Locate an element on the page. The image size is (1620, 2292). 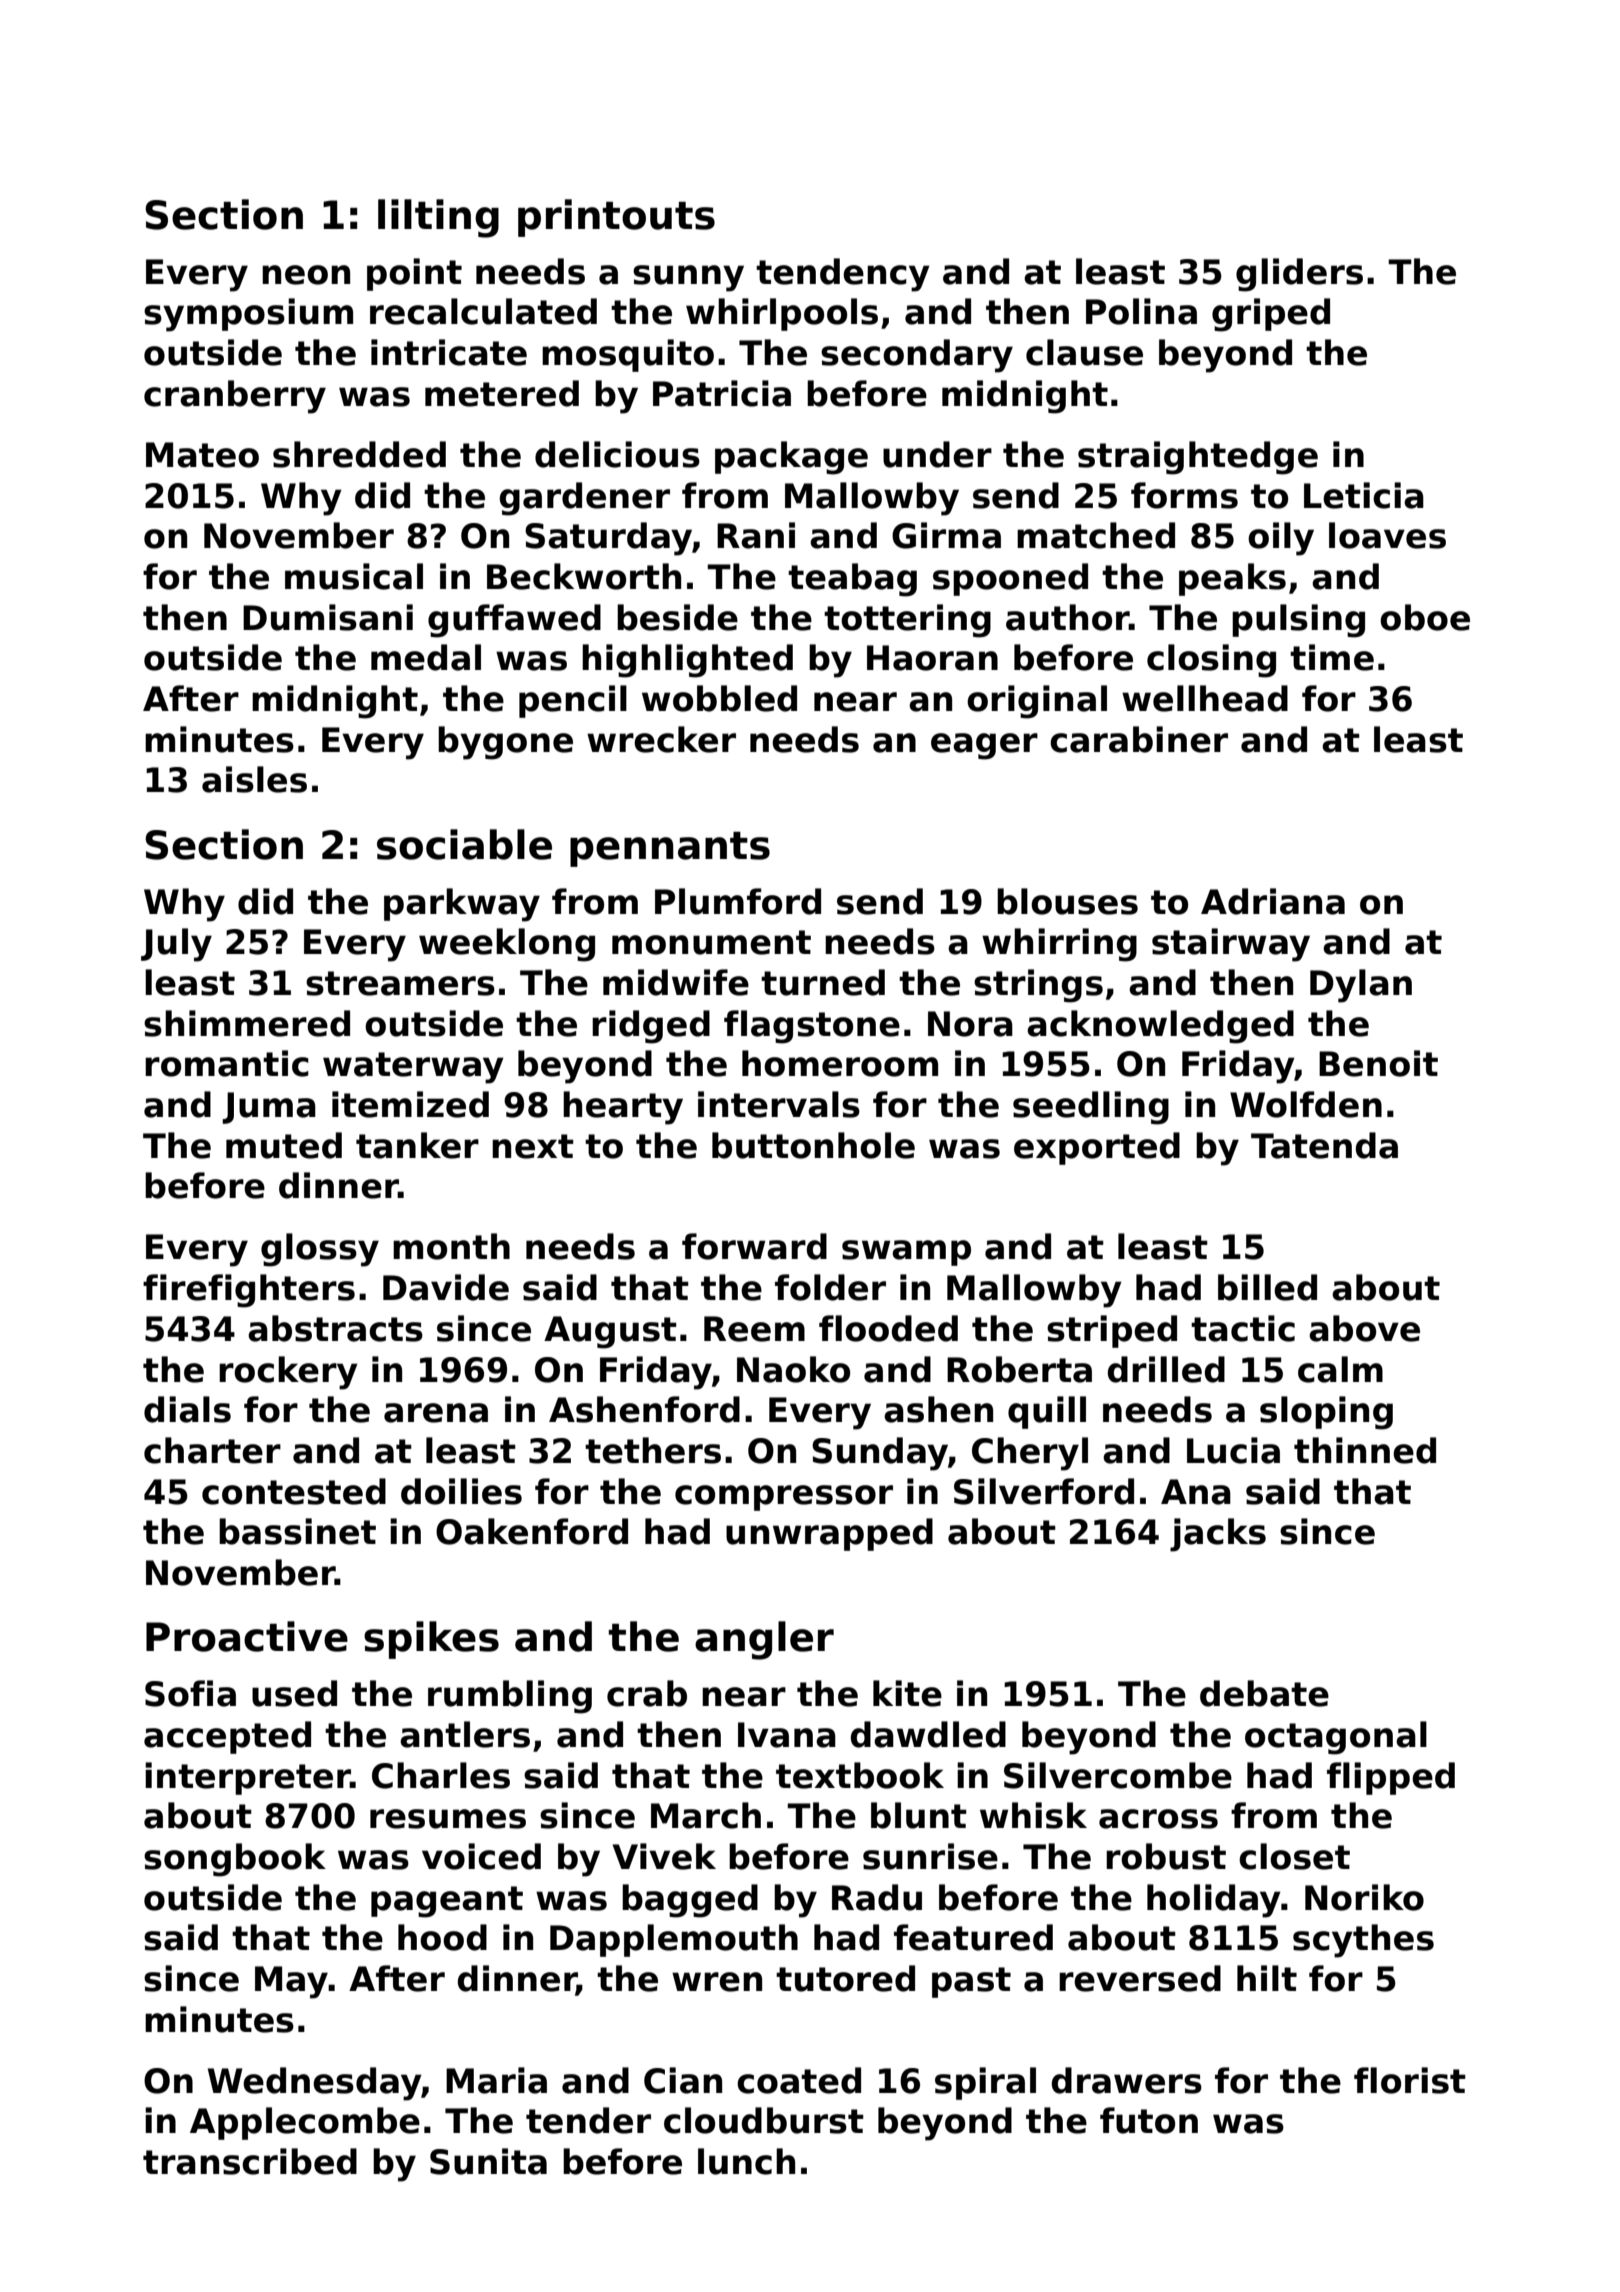
Dylan is located at coordinates (1361, 986).
